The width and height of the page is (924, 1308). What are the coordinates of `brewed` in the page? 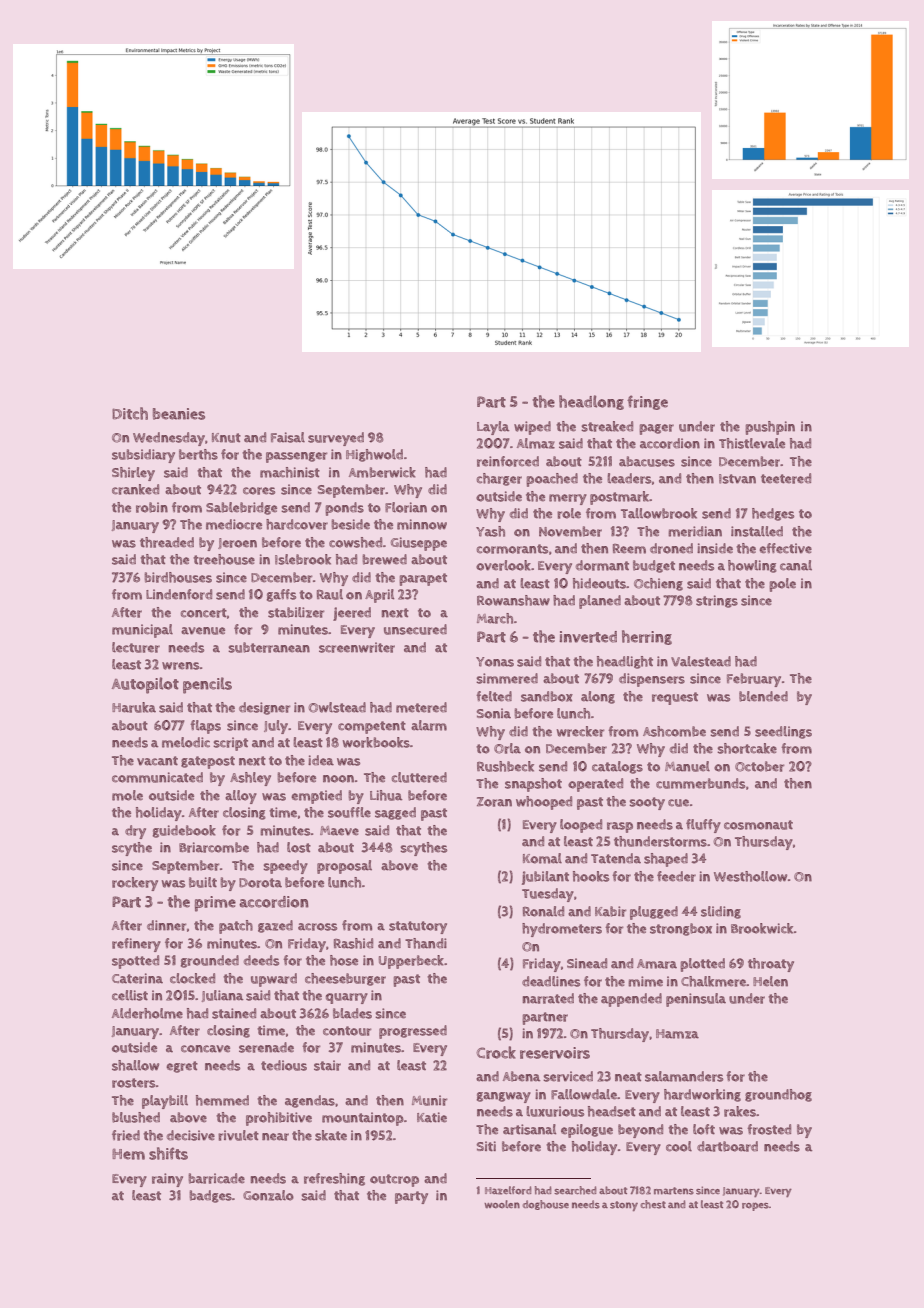 It's located at (384, 559).
